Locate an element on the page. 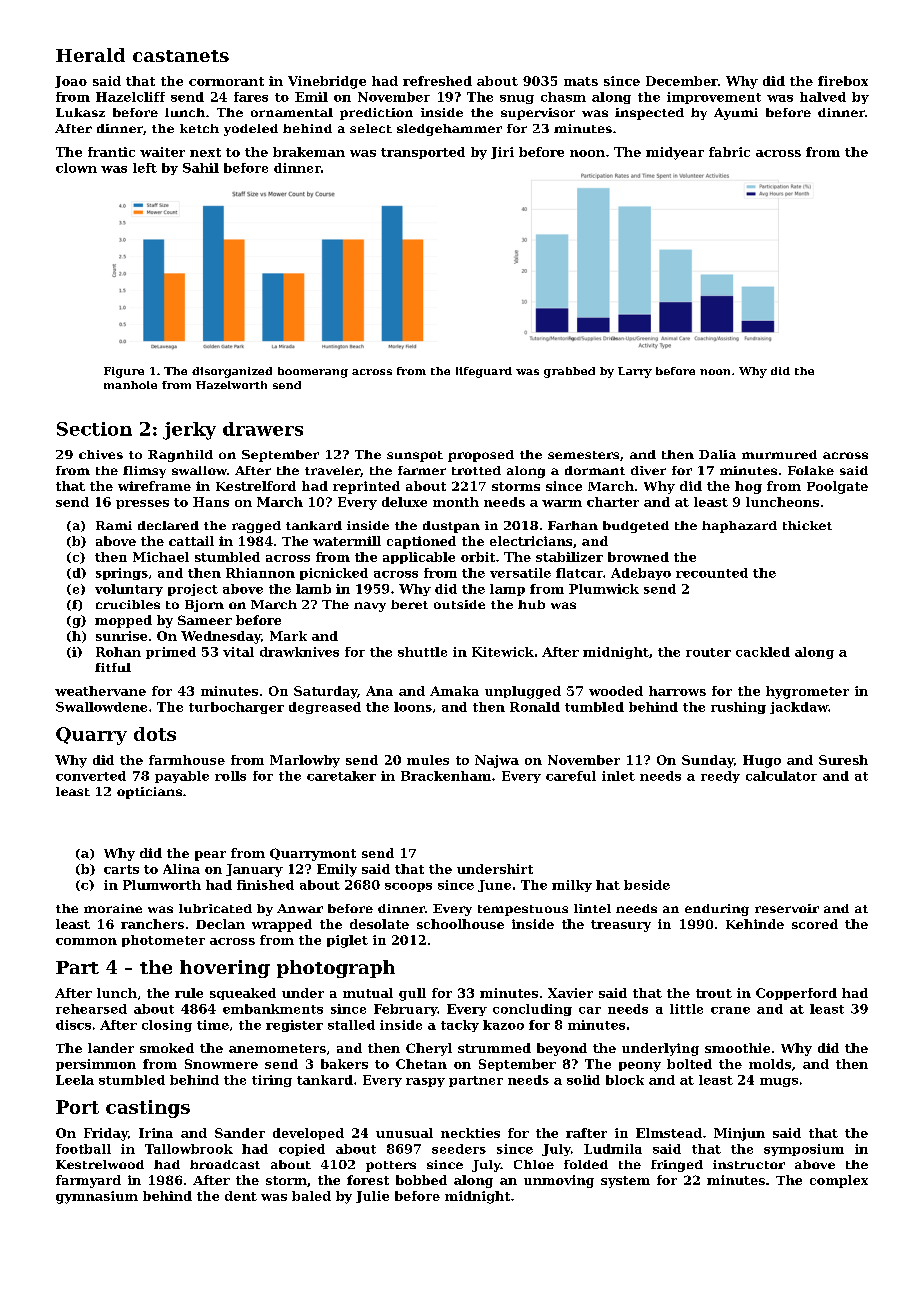 The width and height of the document is (924, 1308). grabbed is located at coordinates (569, 372).
